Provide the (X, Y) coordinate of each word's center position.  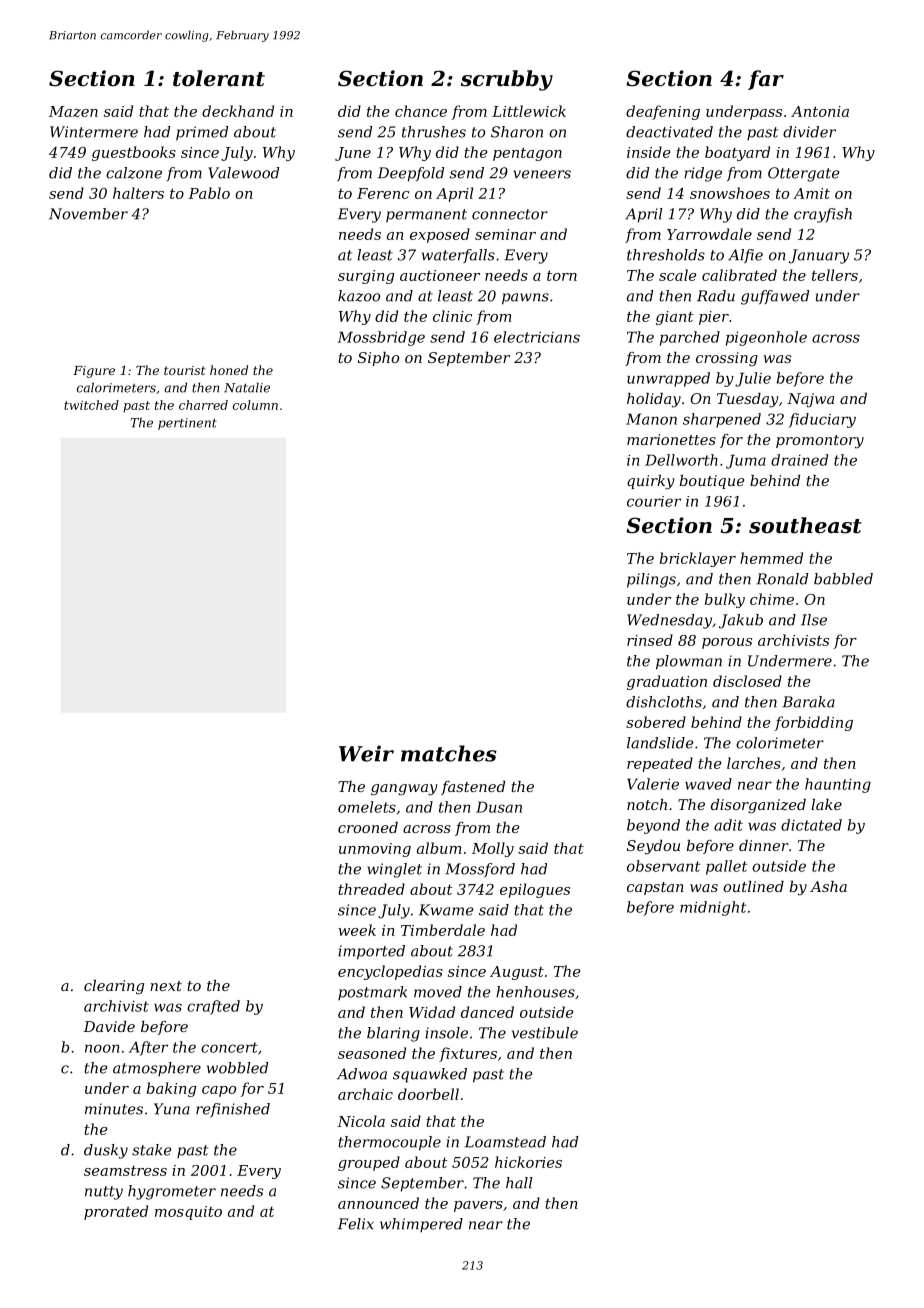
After (148, 1048)
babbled (843, 579)
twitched (91, 405)
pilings (651, 580)
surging (366, 277)
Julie (753, 379)
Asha (828, 886)
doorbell (428, 1094)
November (88, 214)
